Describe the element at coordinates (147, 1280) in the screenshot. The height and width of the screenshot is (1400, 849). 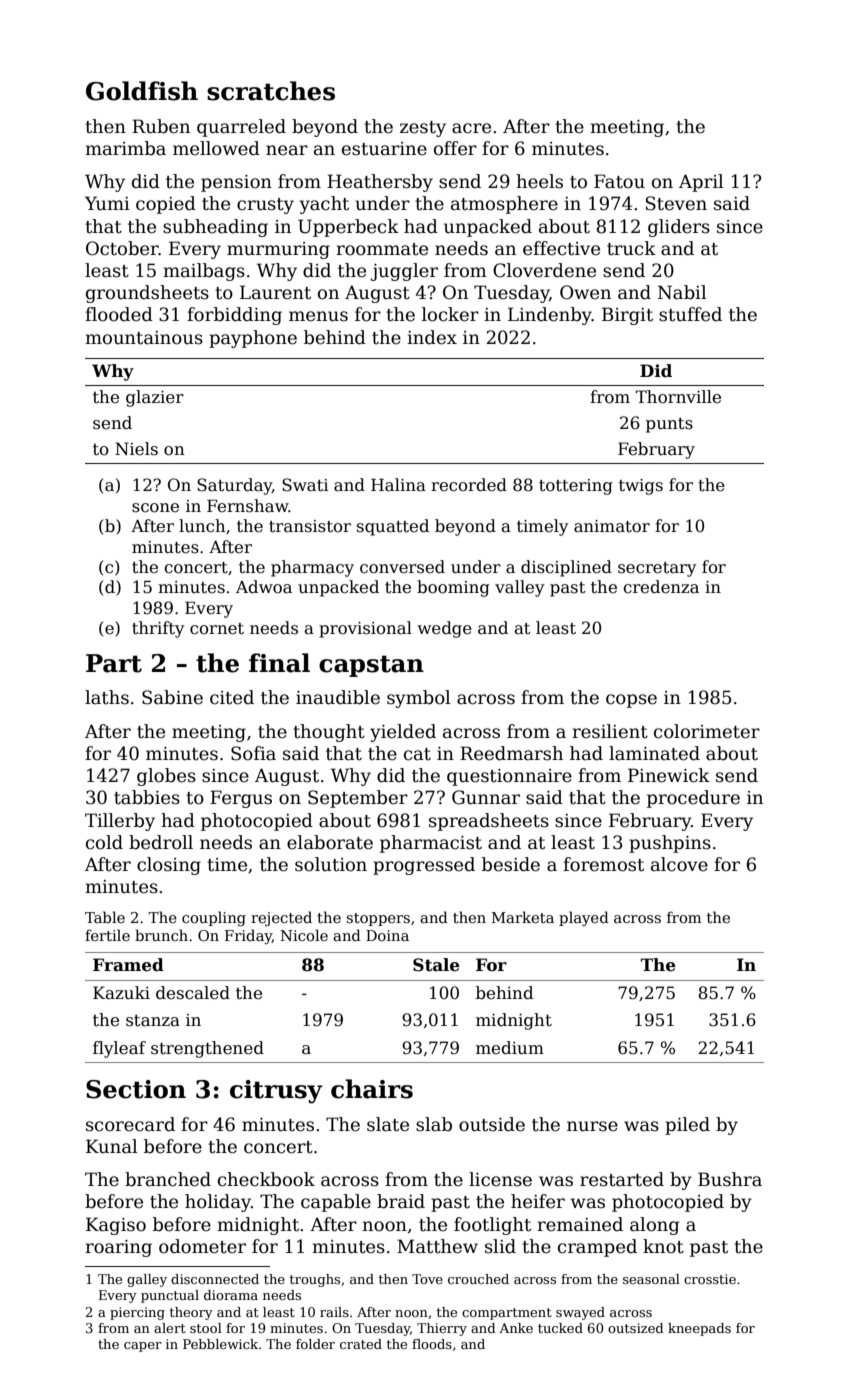
I see `galley` at that location.
